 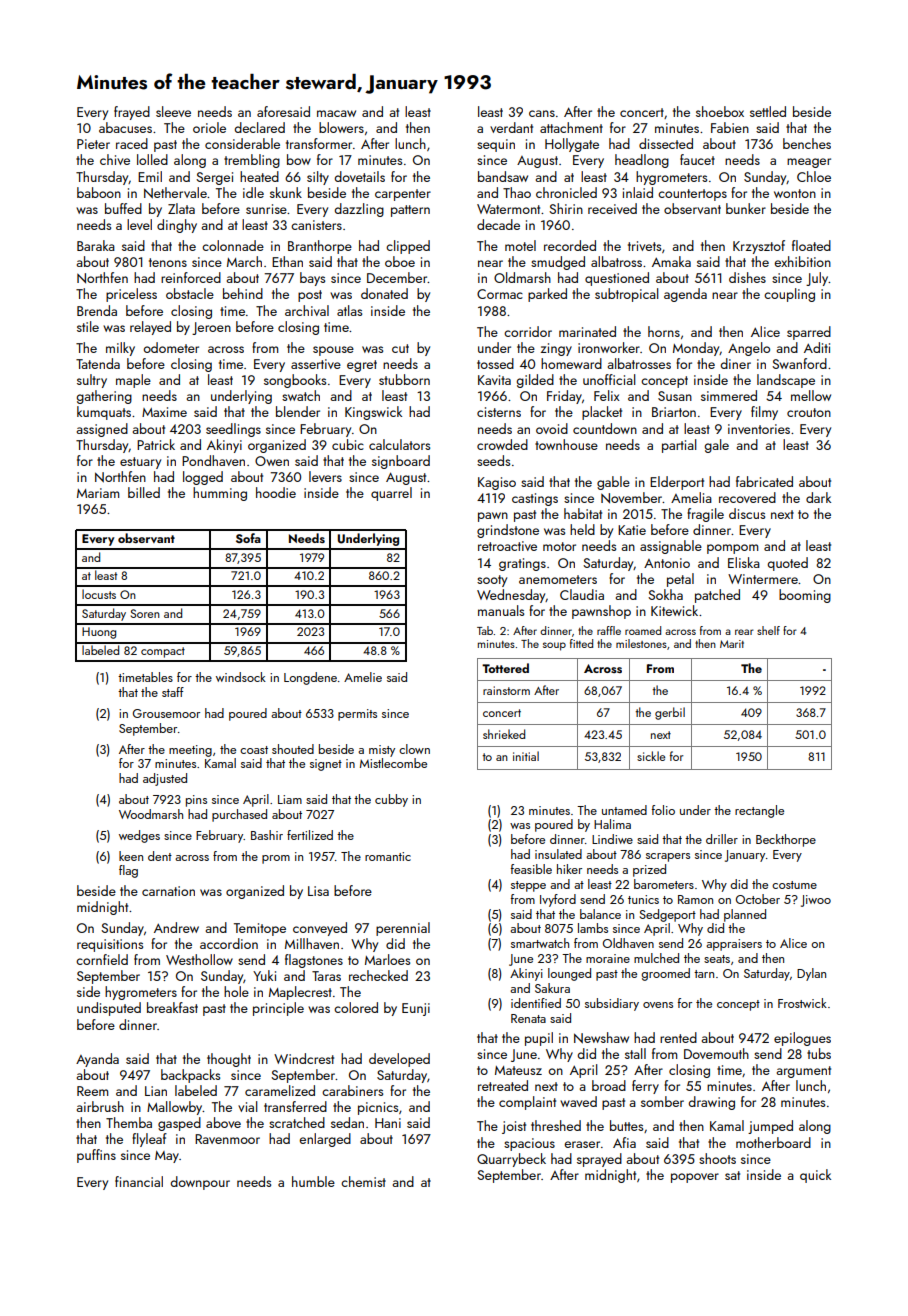 I want to click on Elderport, so click(x=677, y=483).
